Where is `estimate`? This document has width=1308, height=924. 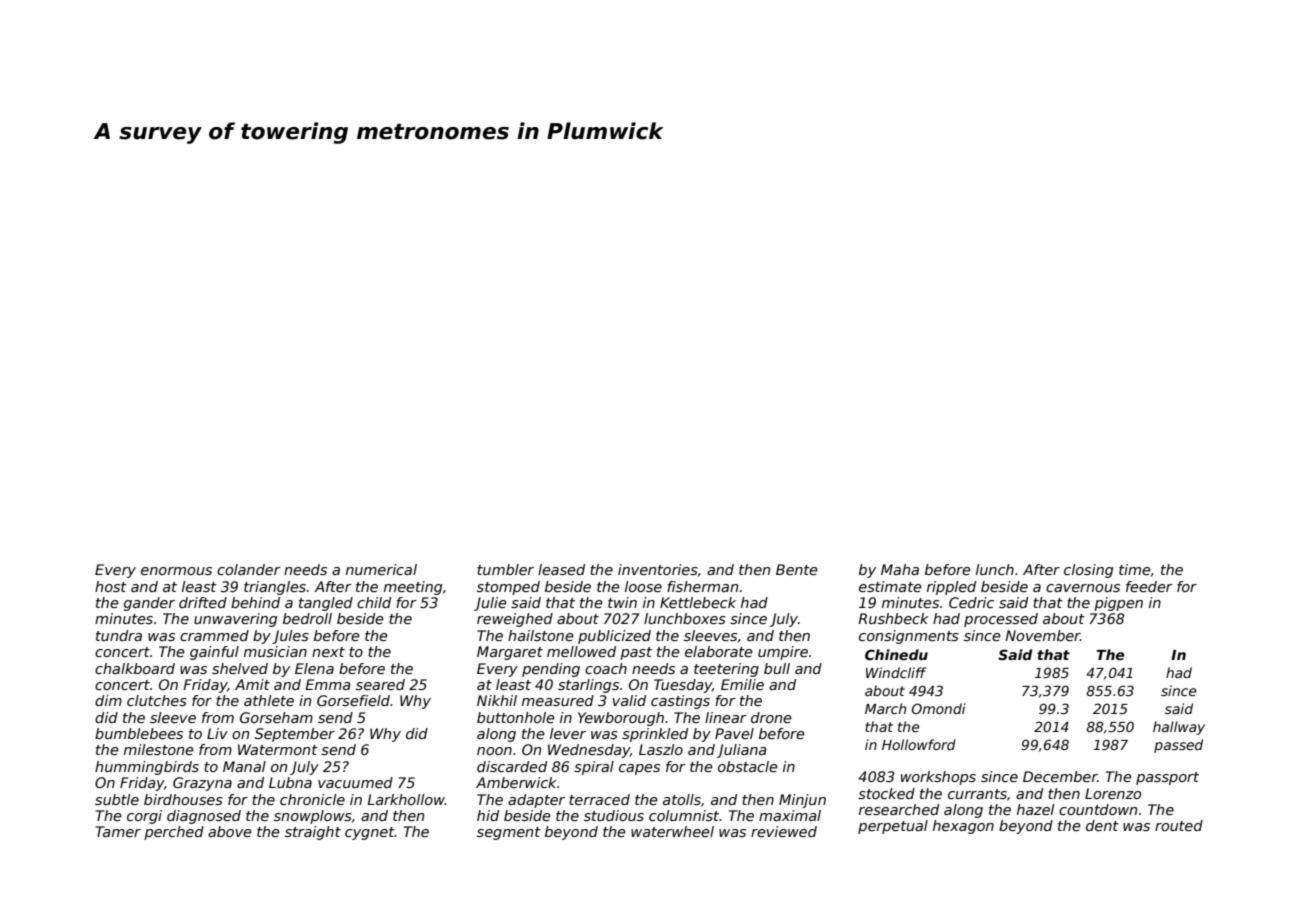
estimate is located at coordinates (890, 586).
